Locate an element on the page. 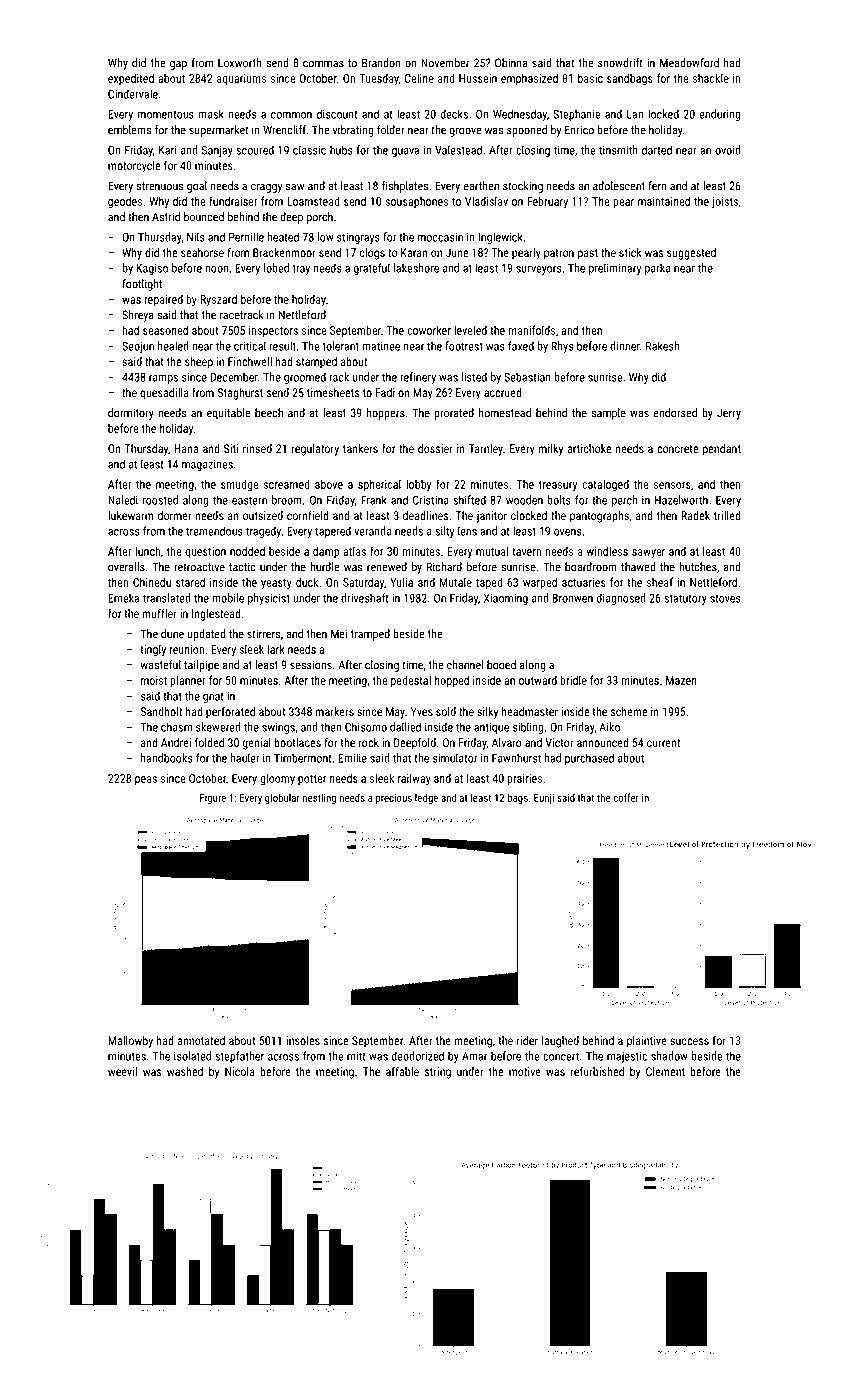  Obinna is located at coordinates (511, 63).
